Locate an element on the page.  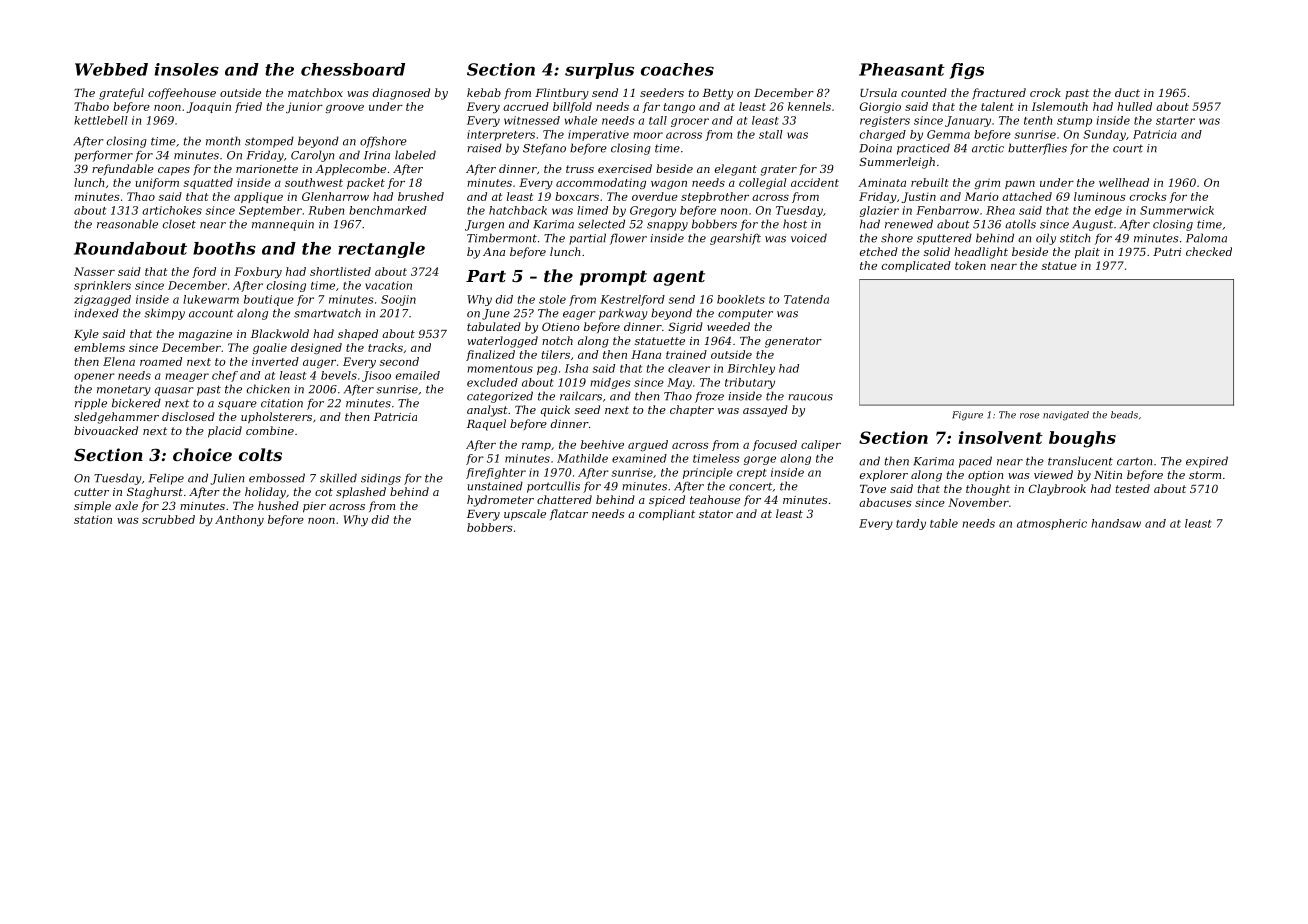
skimpy is located at coordinates (164, 314).
